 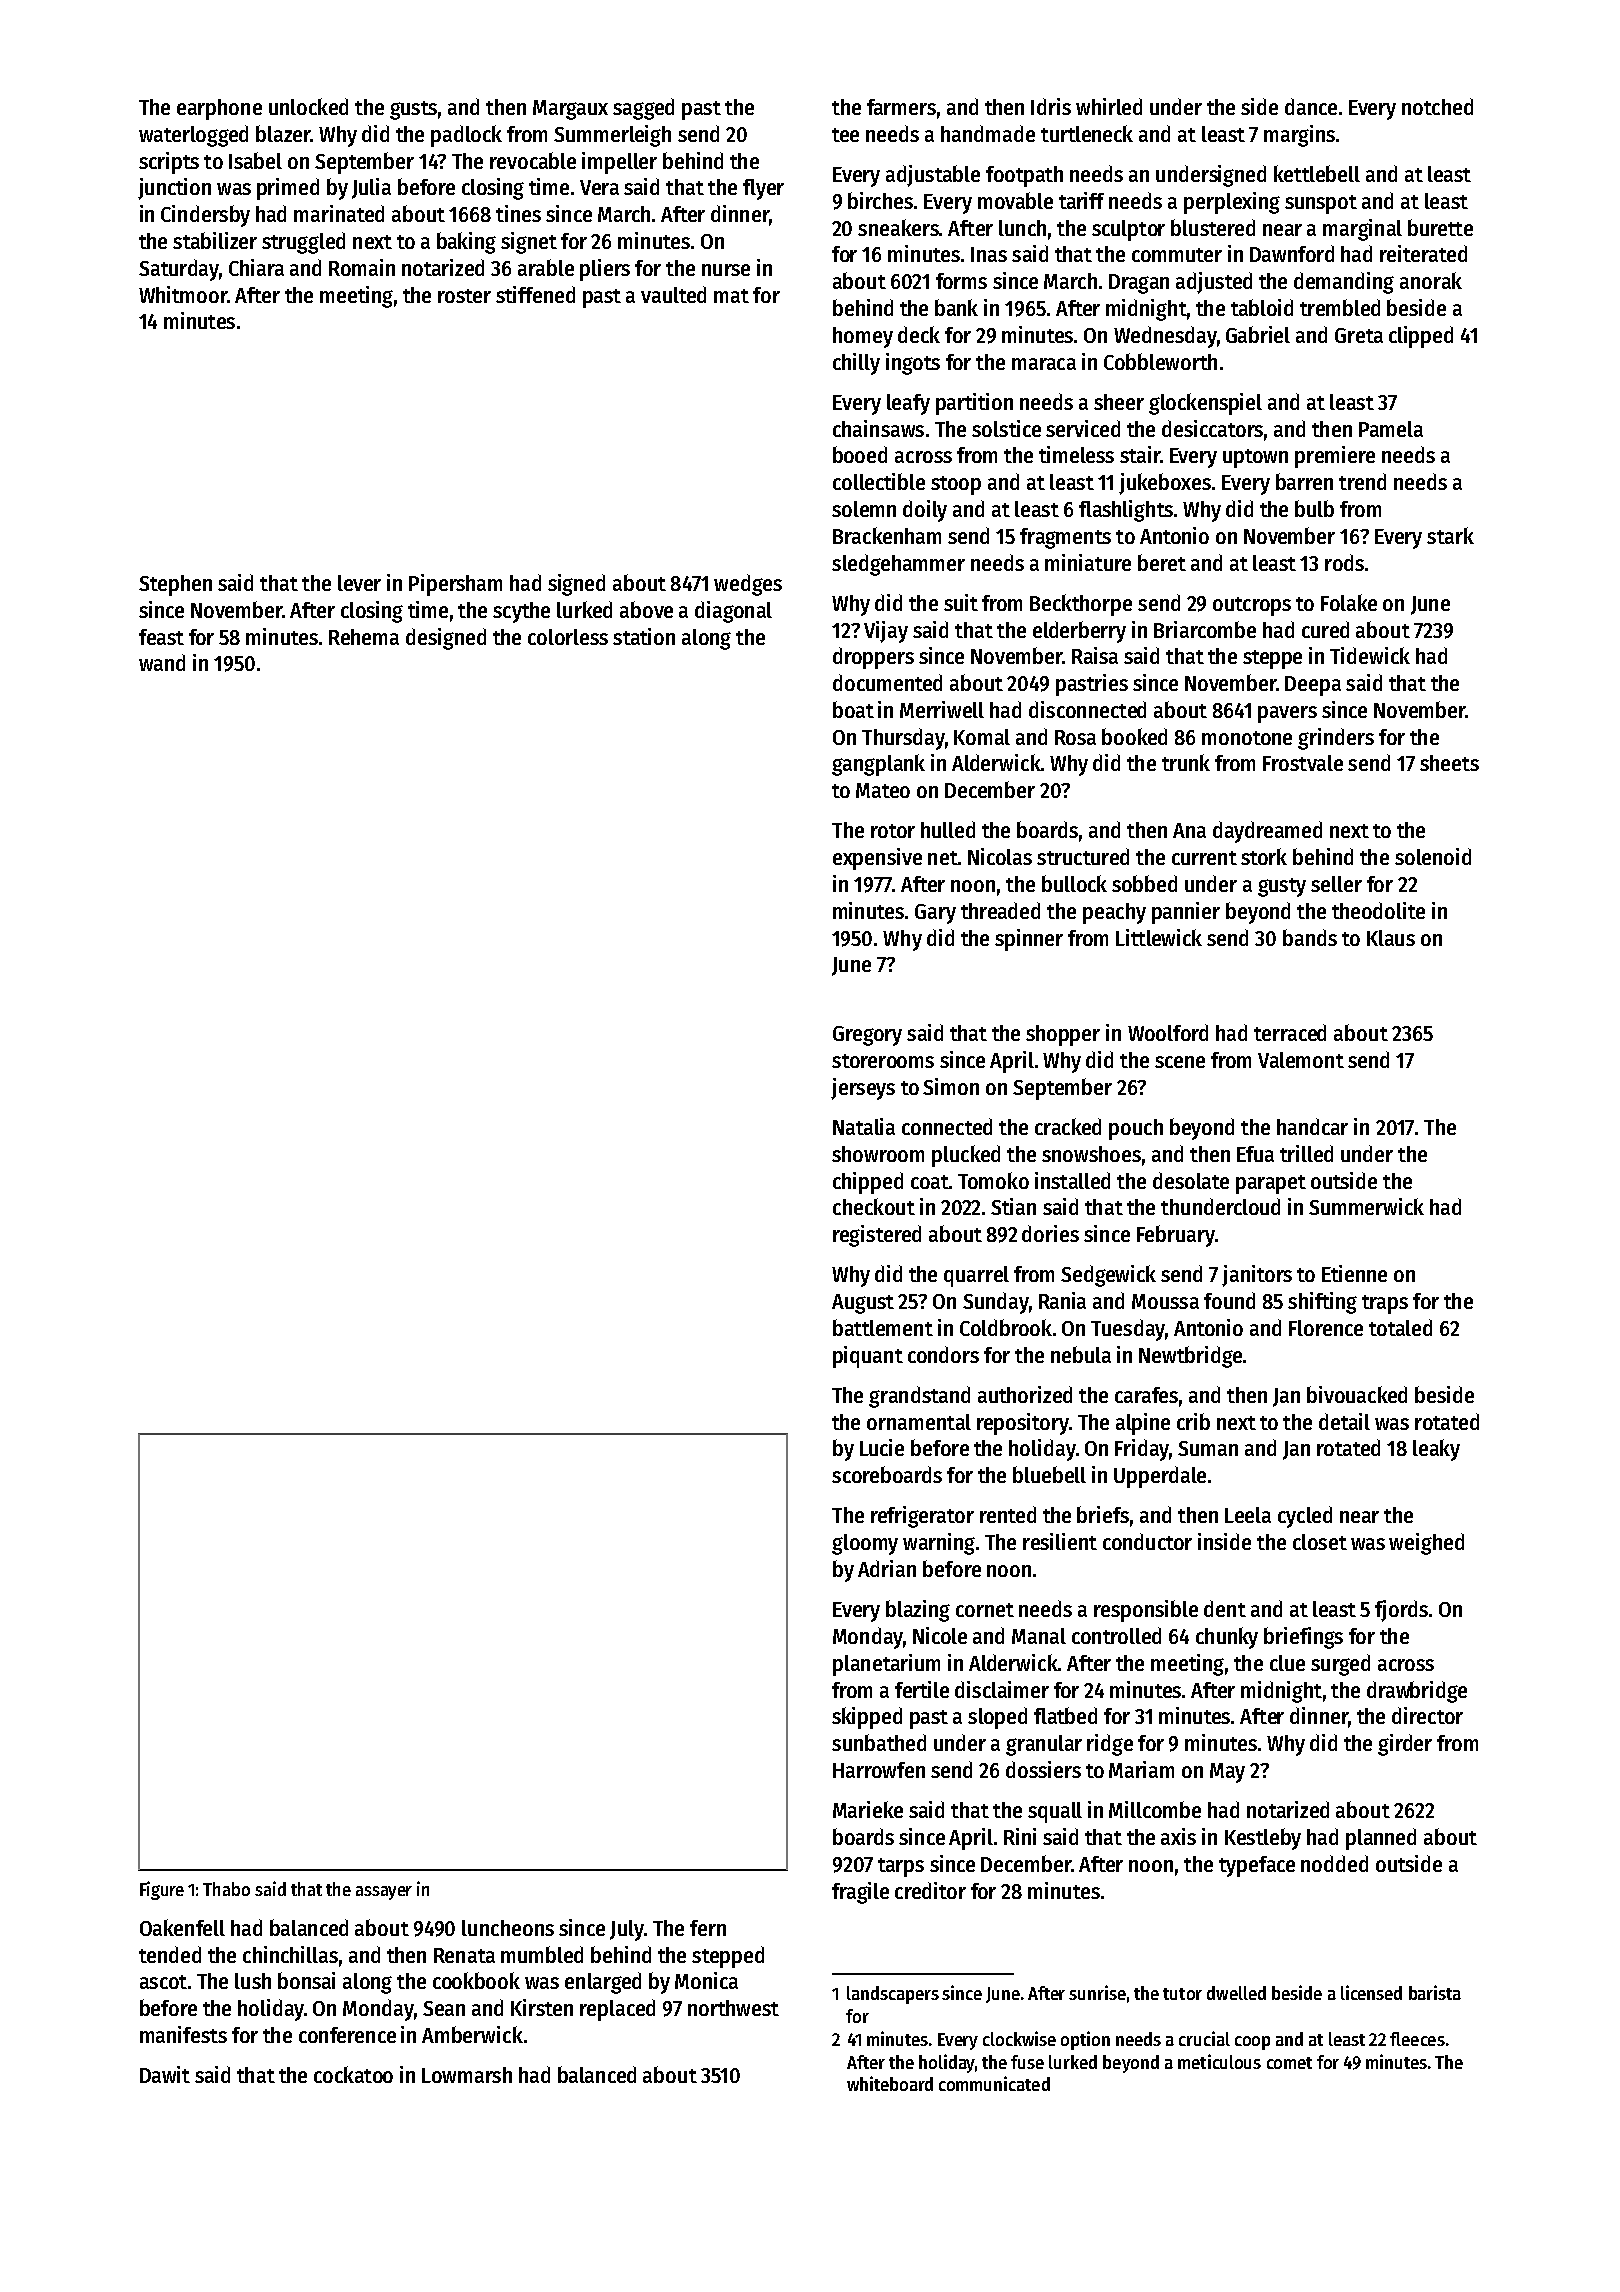 I want to click on wand, so click(x=162, y=662).
